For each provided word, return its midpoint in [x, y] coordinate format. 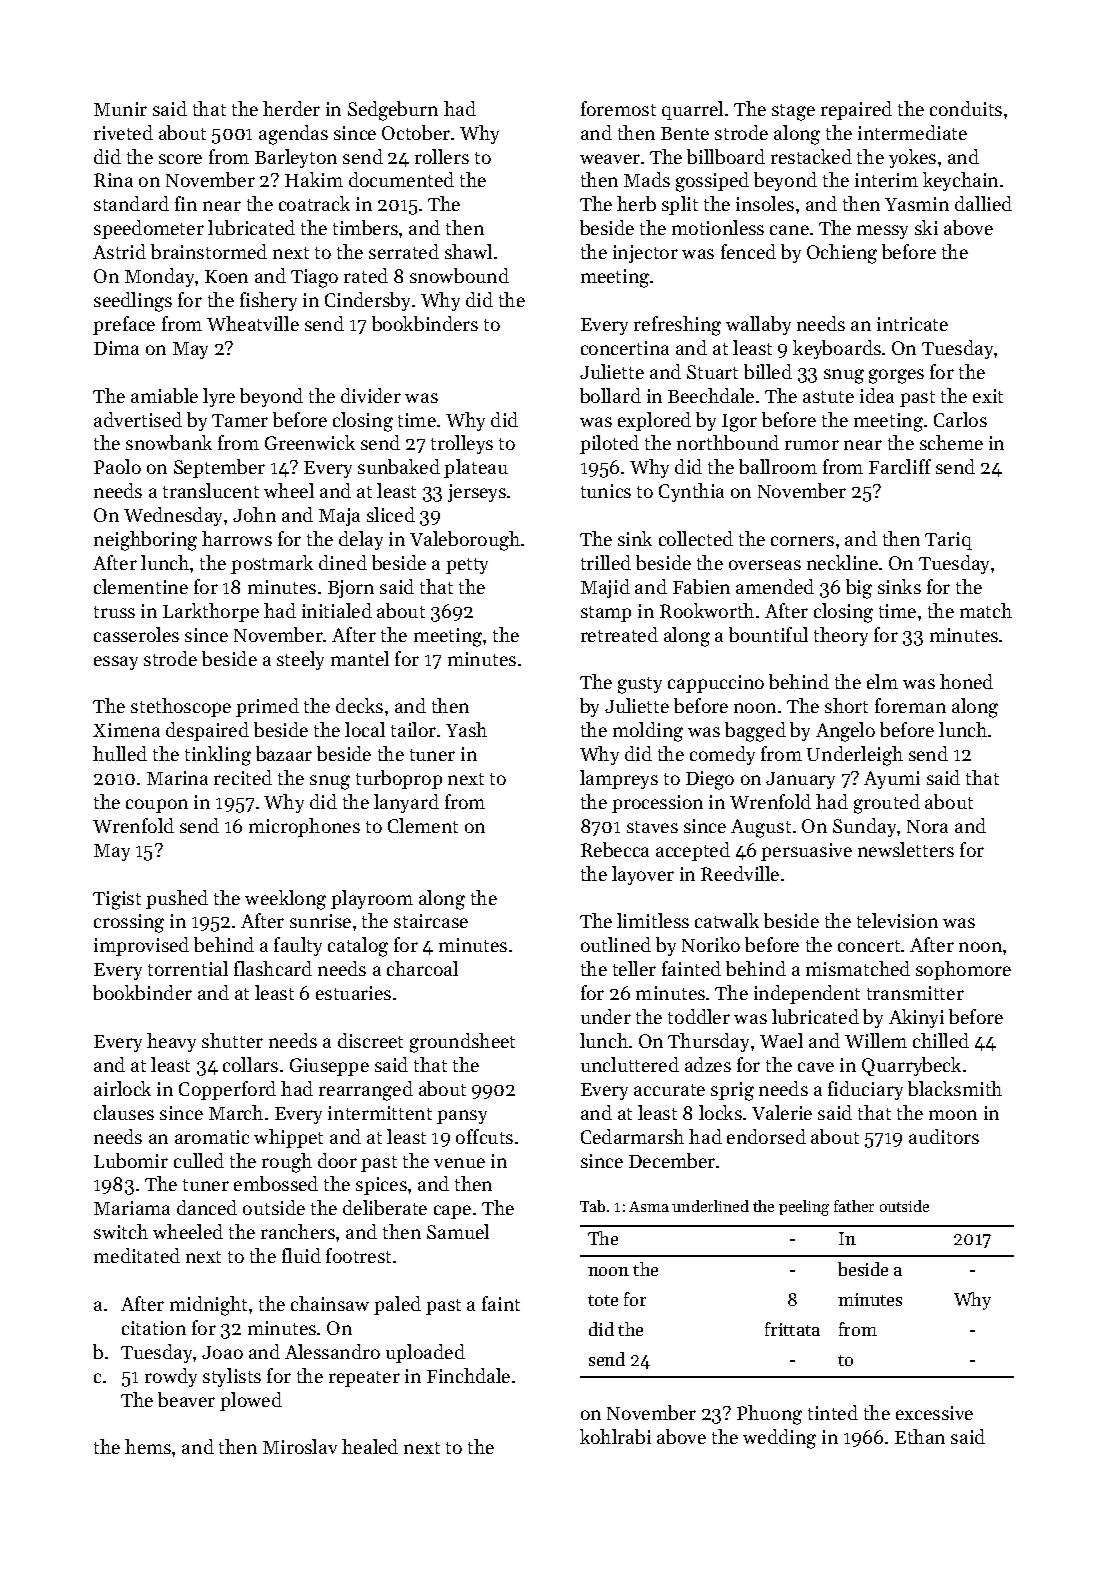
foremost [618, 108]
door [337, 1160]
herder [291, 108]
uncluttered [630, 1064]
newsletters [906, 849]
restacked [811, 156]
